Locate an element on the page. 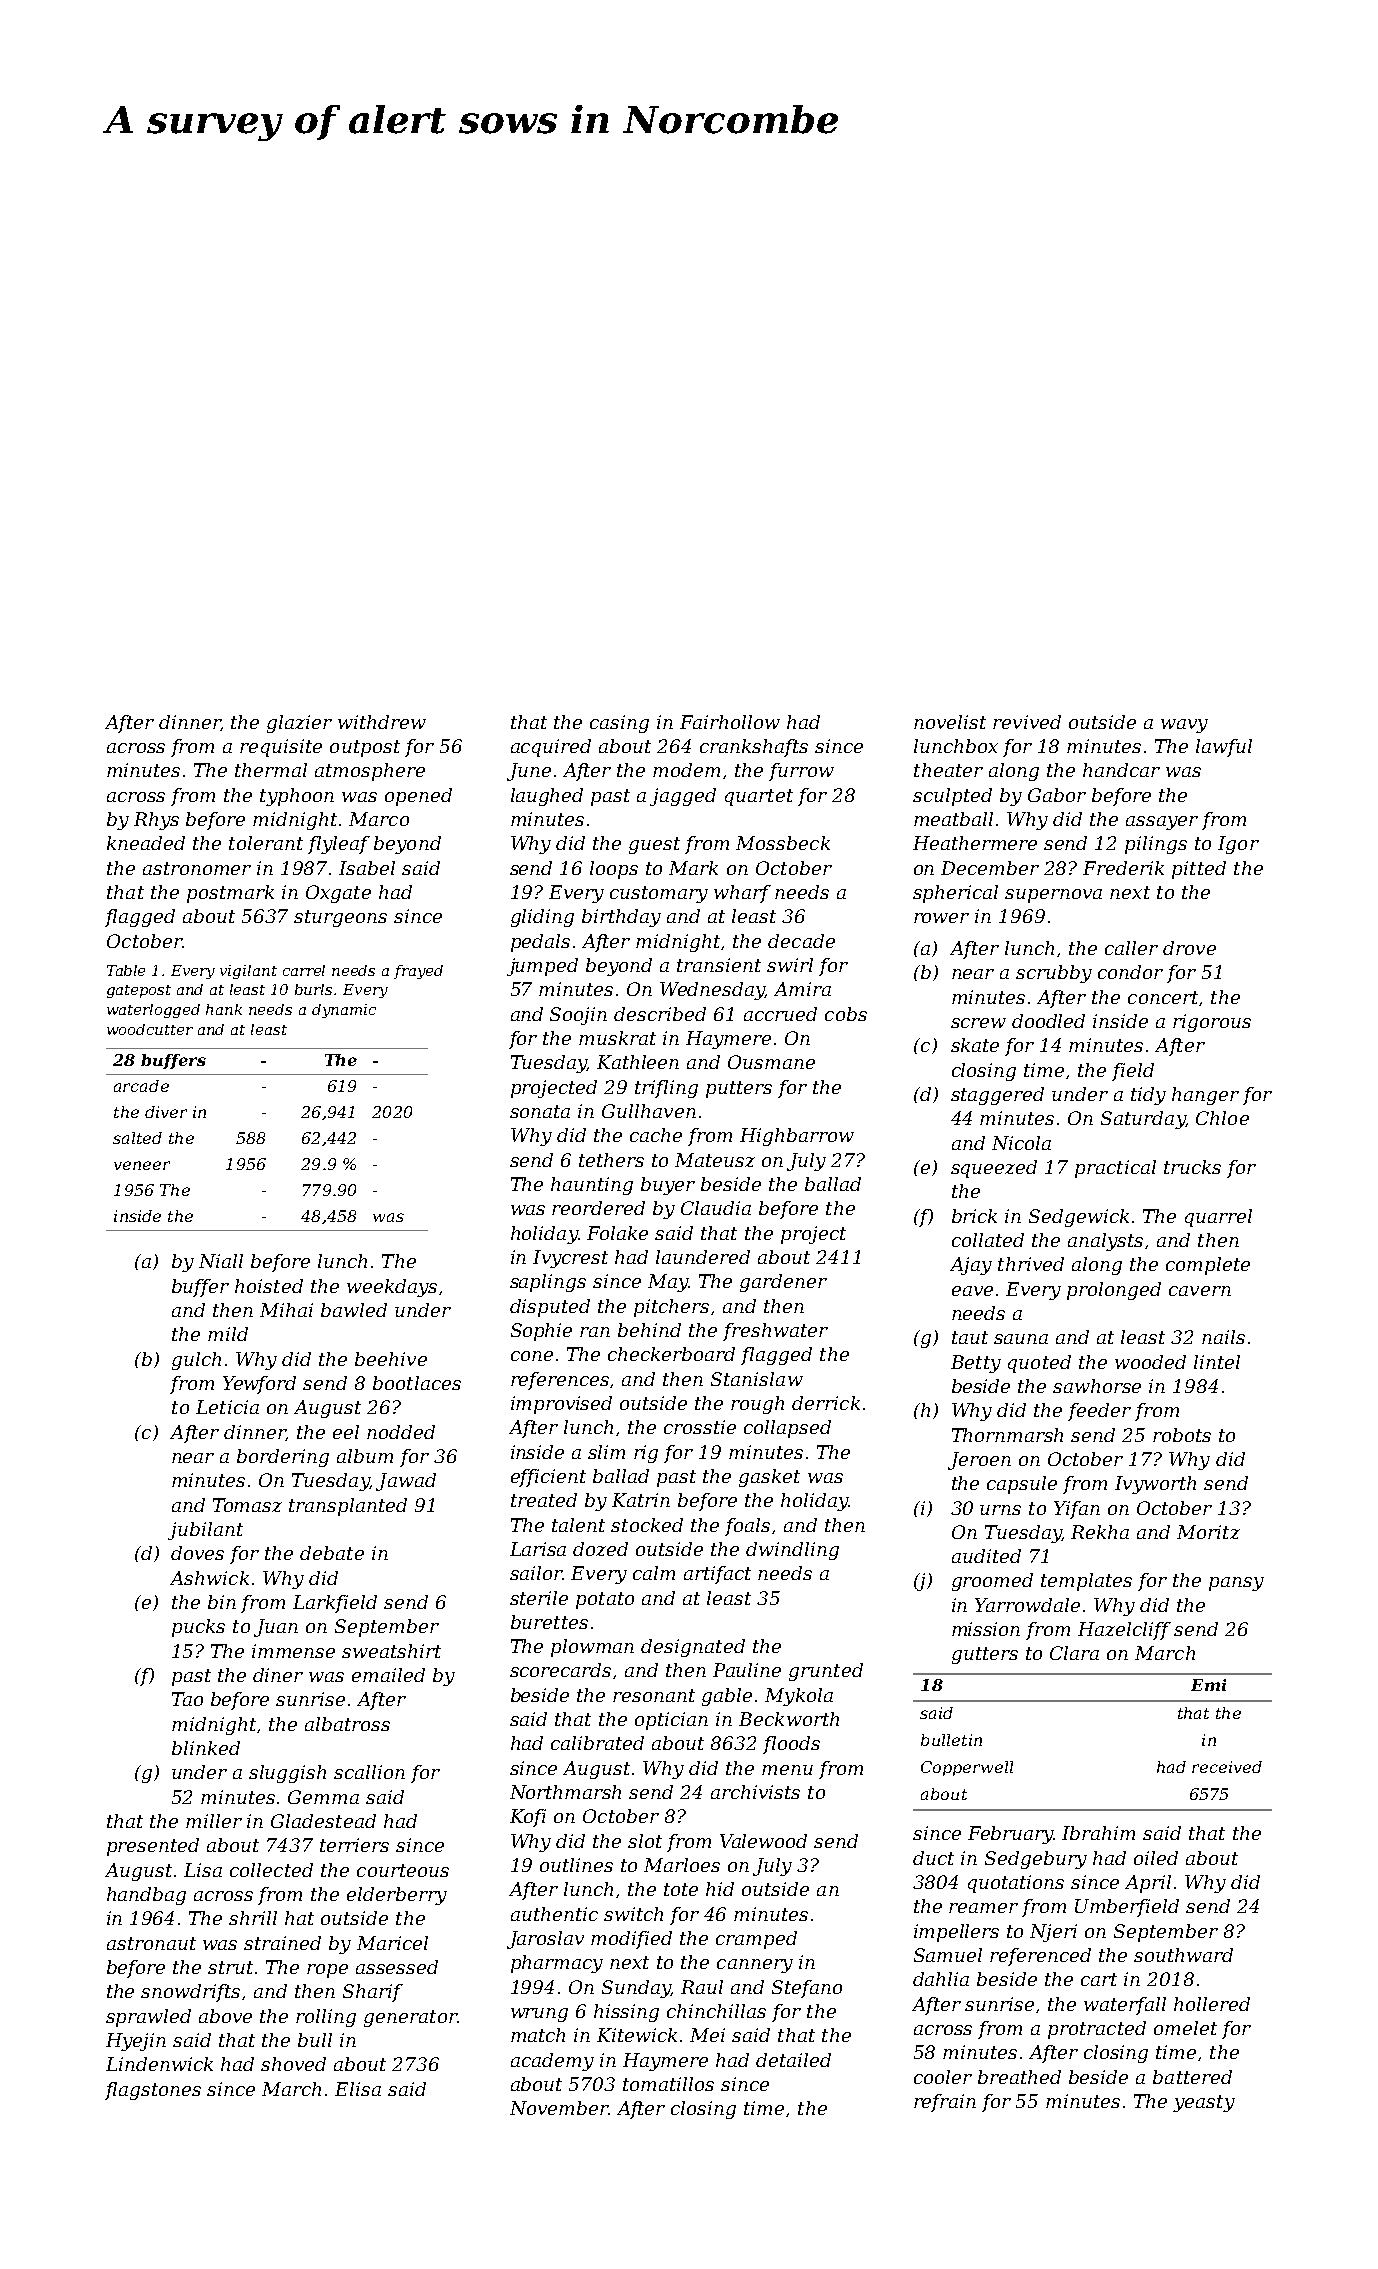  potato is located at coordinates (605, 1600).
